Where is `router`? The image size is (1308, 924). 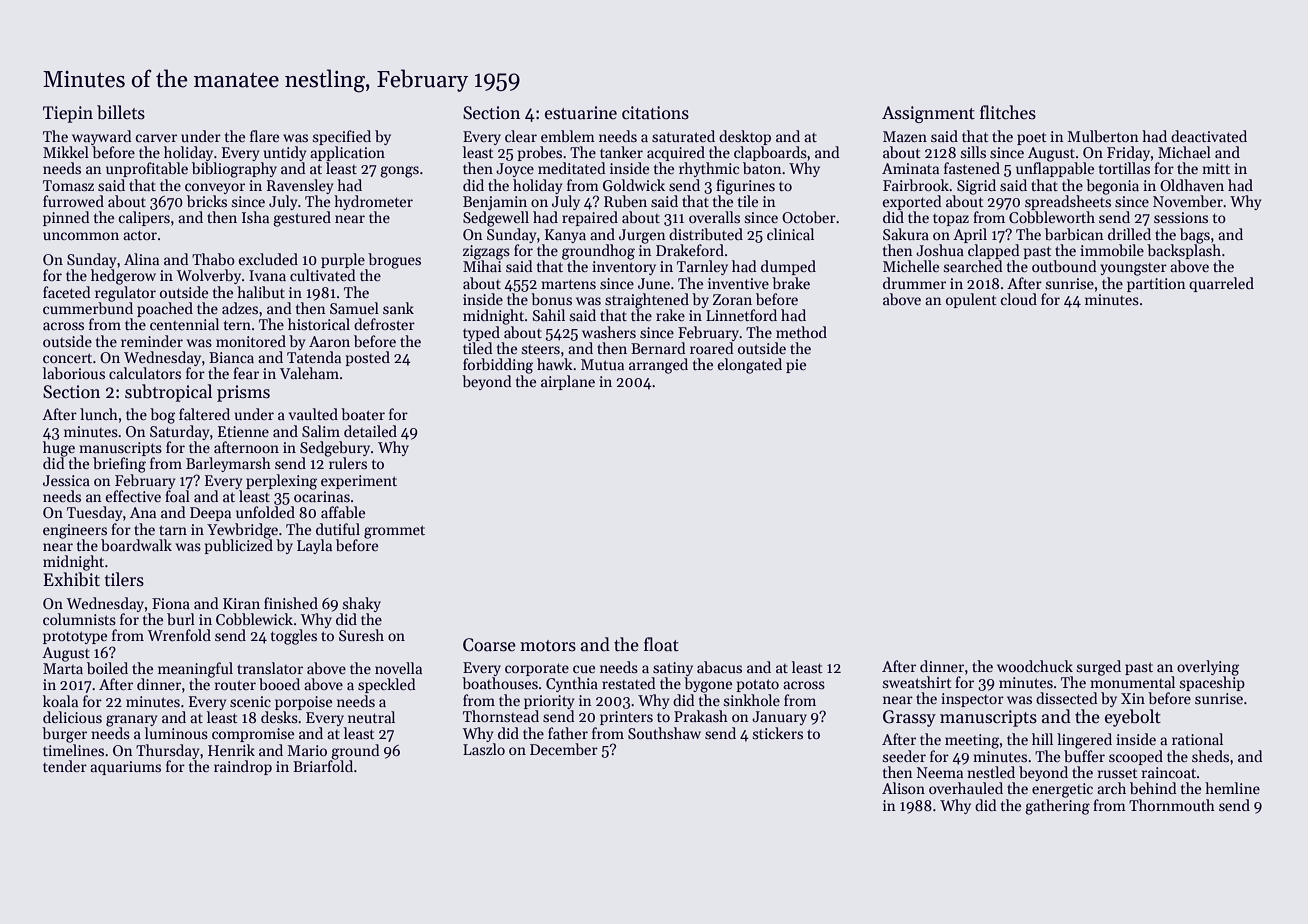 router is located at coordinates (235, 685).
